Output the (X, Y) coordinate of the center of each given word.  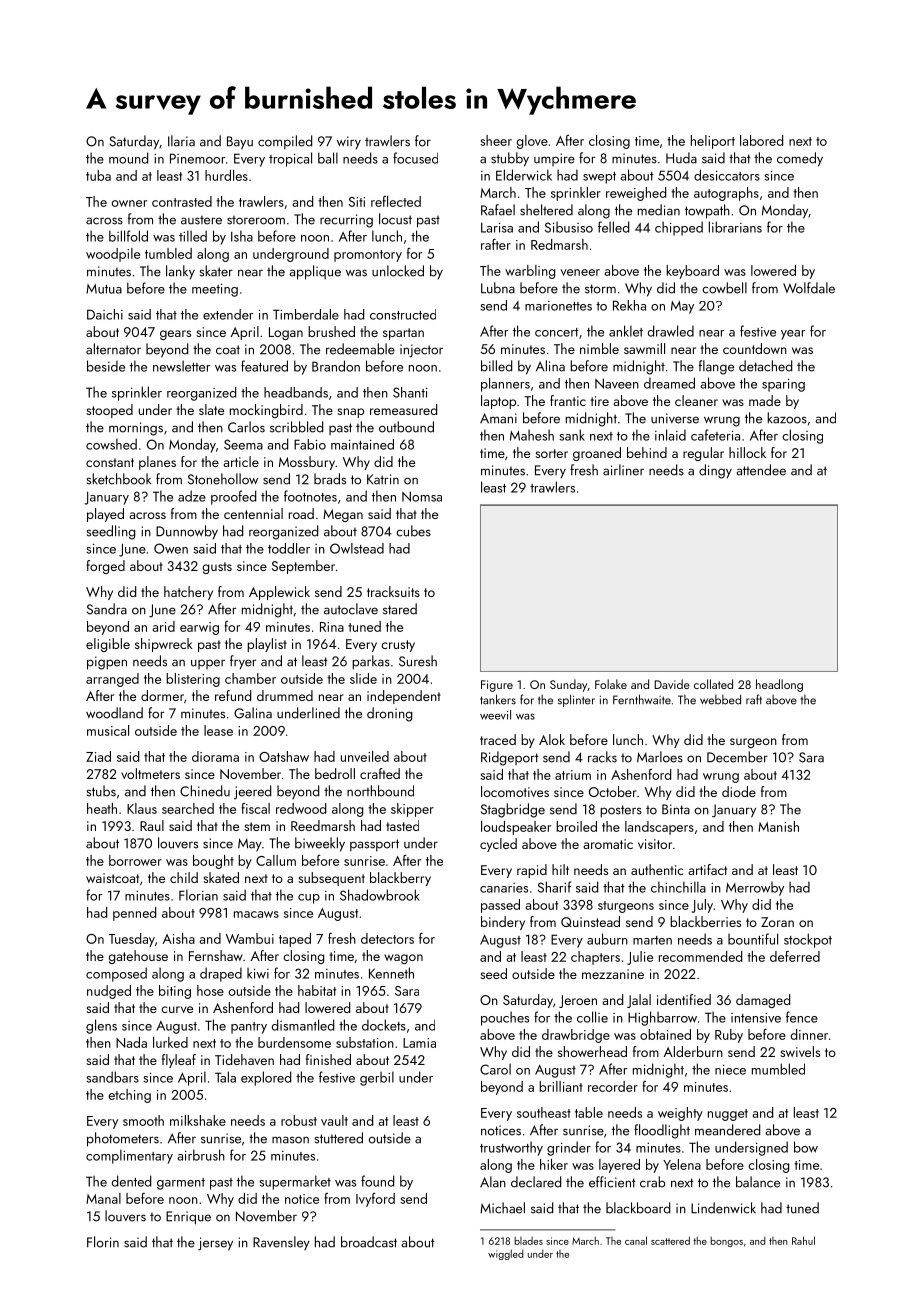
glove (532, 142)
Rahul (803, 1240)
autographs (726, 194)
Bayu (240, 143)
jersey (215, 1244)
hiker (554, 1164)
